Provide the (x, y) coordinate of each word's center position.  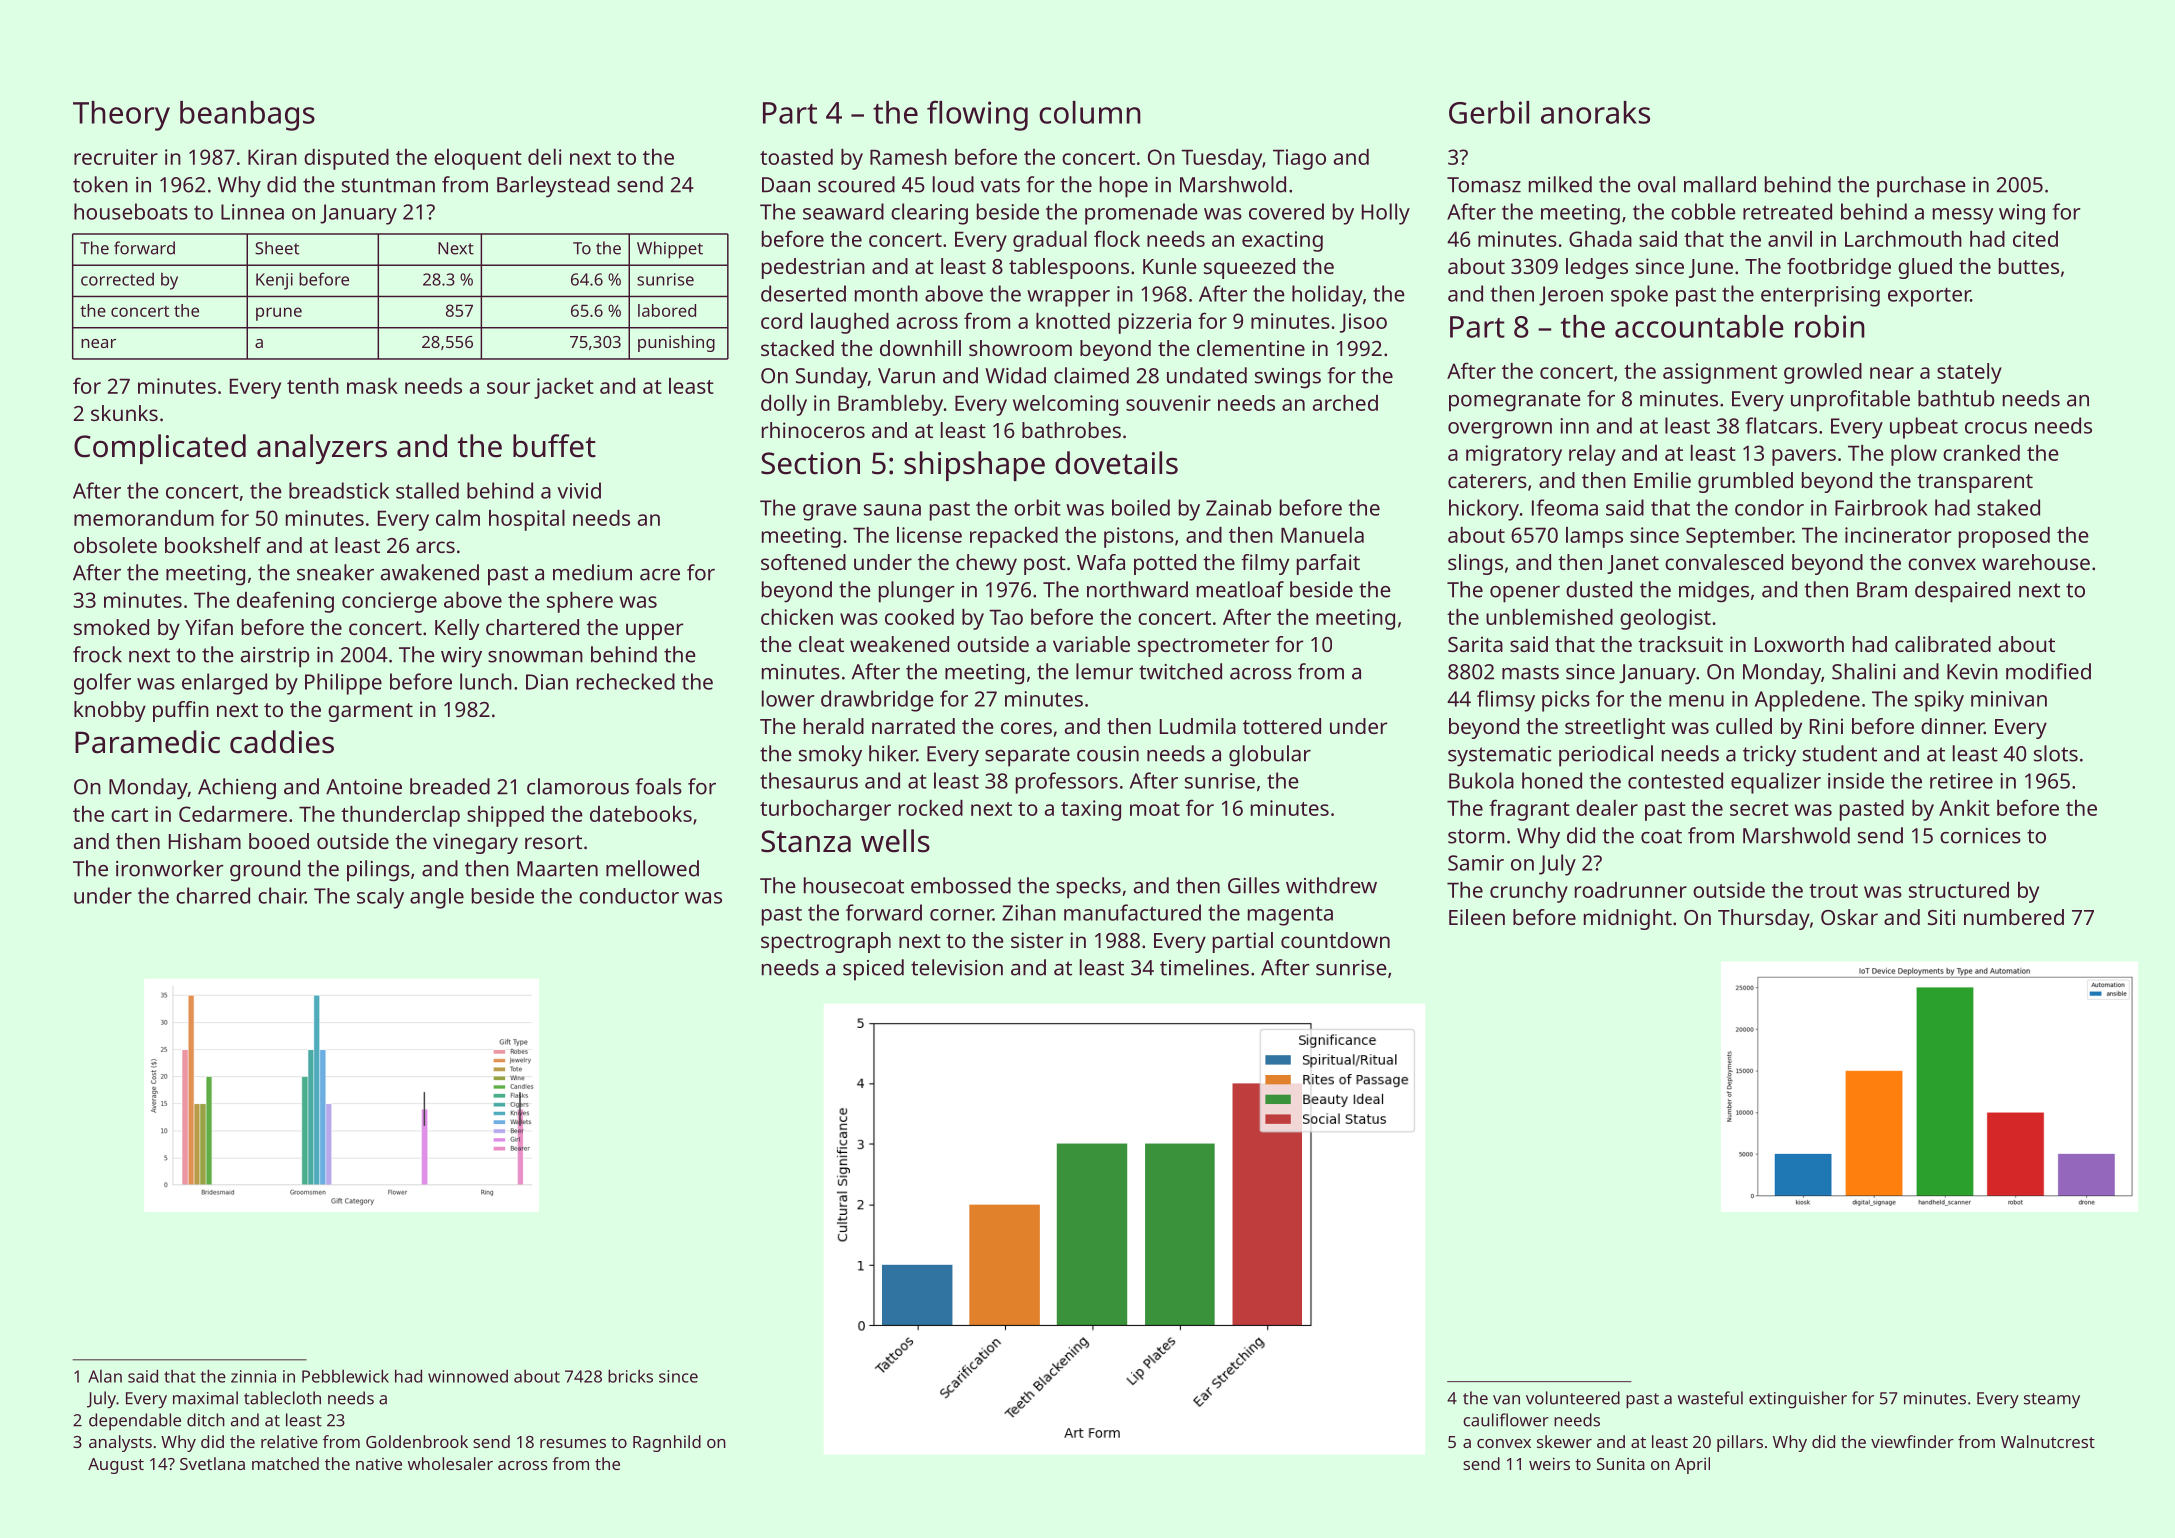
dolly (784, 405)
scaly (380, 898)
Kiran (272, 157)
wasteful (1710, 1398)
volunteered (1573, 1398)
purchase (1921, 187)
